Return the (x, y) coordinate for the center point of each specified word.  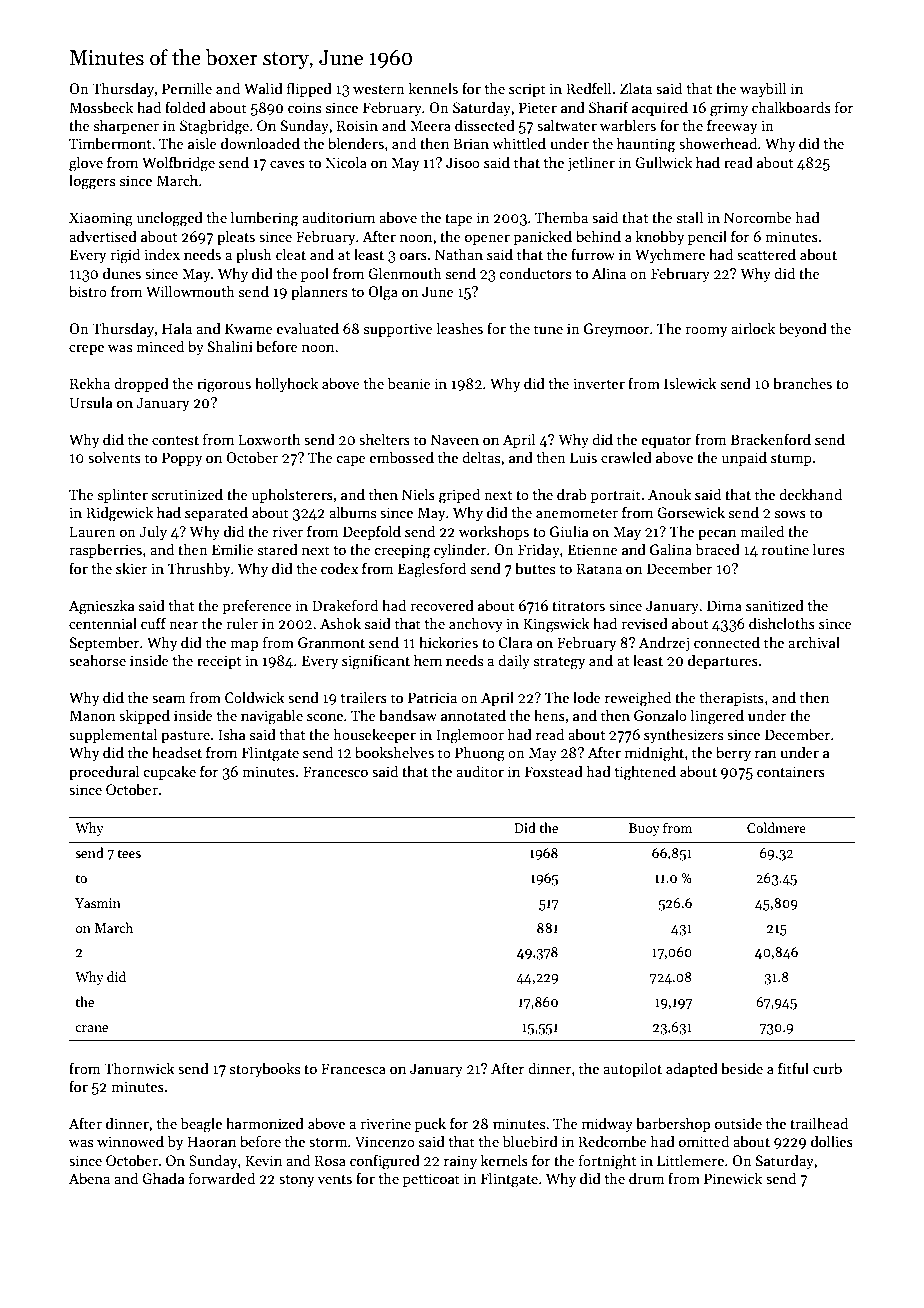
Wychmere (670, 255)
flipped (309, 89)
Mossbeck (101, 107)
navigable (272, 717)
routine (785, 549)
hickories (448, 642)
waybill (763, 89)
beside (742, 1068)
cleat (291, 254)
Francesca (353, 1068)
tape (459, 220)
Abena (89, 1178)
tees (129, 853)
